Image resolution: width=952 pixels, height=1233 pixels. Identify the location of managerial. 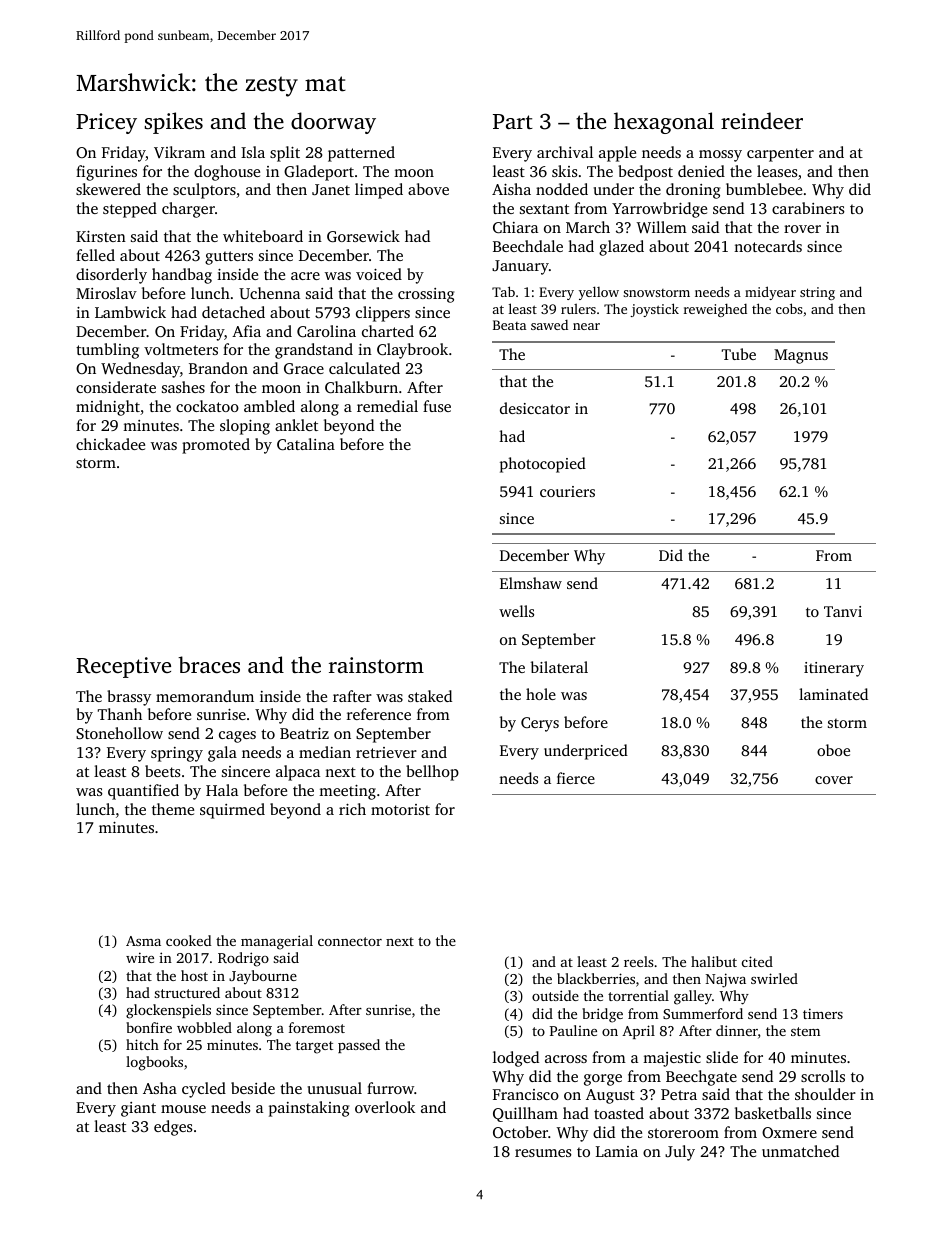
(277, 942).
